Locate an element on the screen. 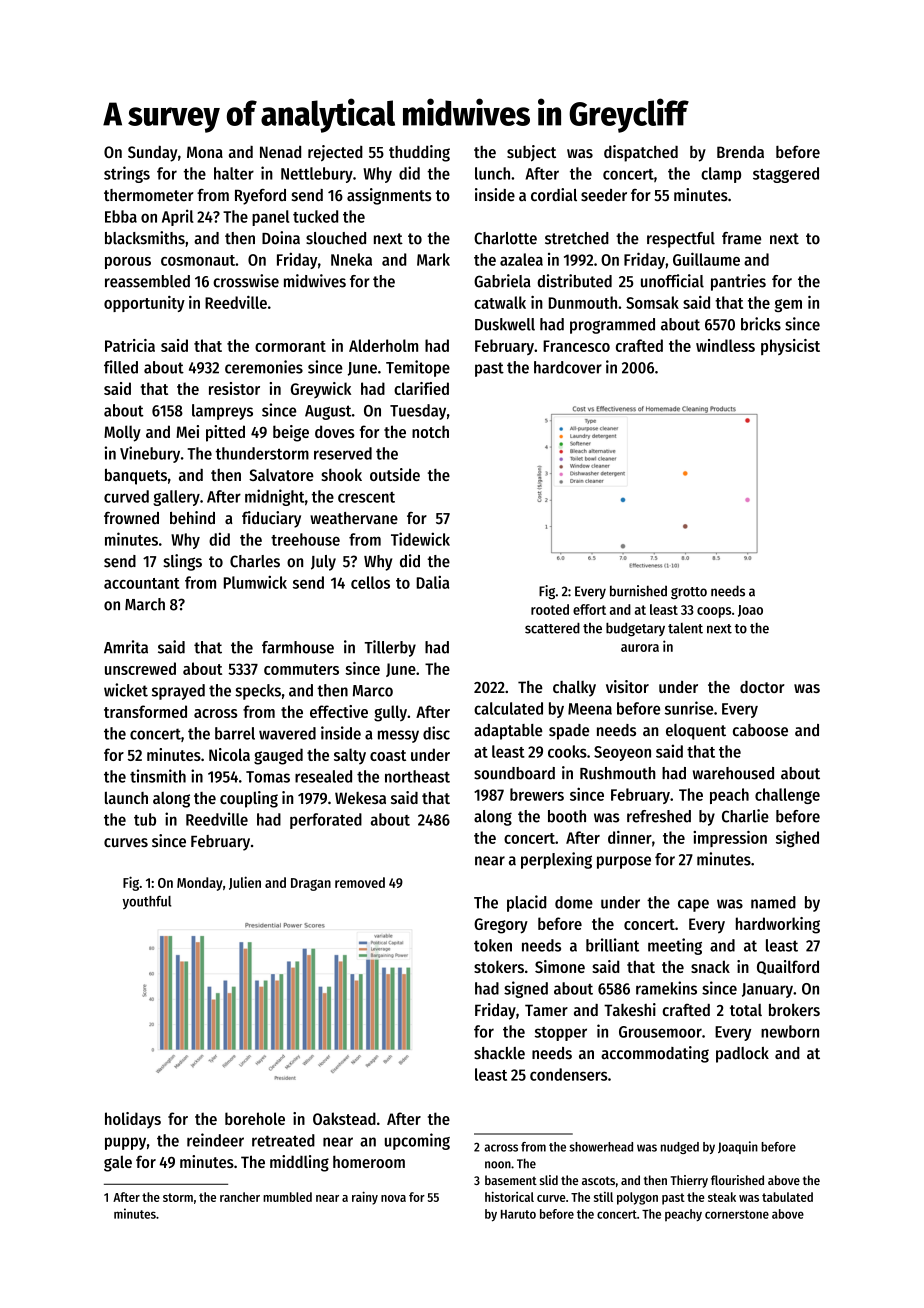 This screenshot has width=924, height=1308. staggered is located at coordinates (786, 175).
